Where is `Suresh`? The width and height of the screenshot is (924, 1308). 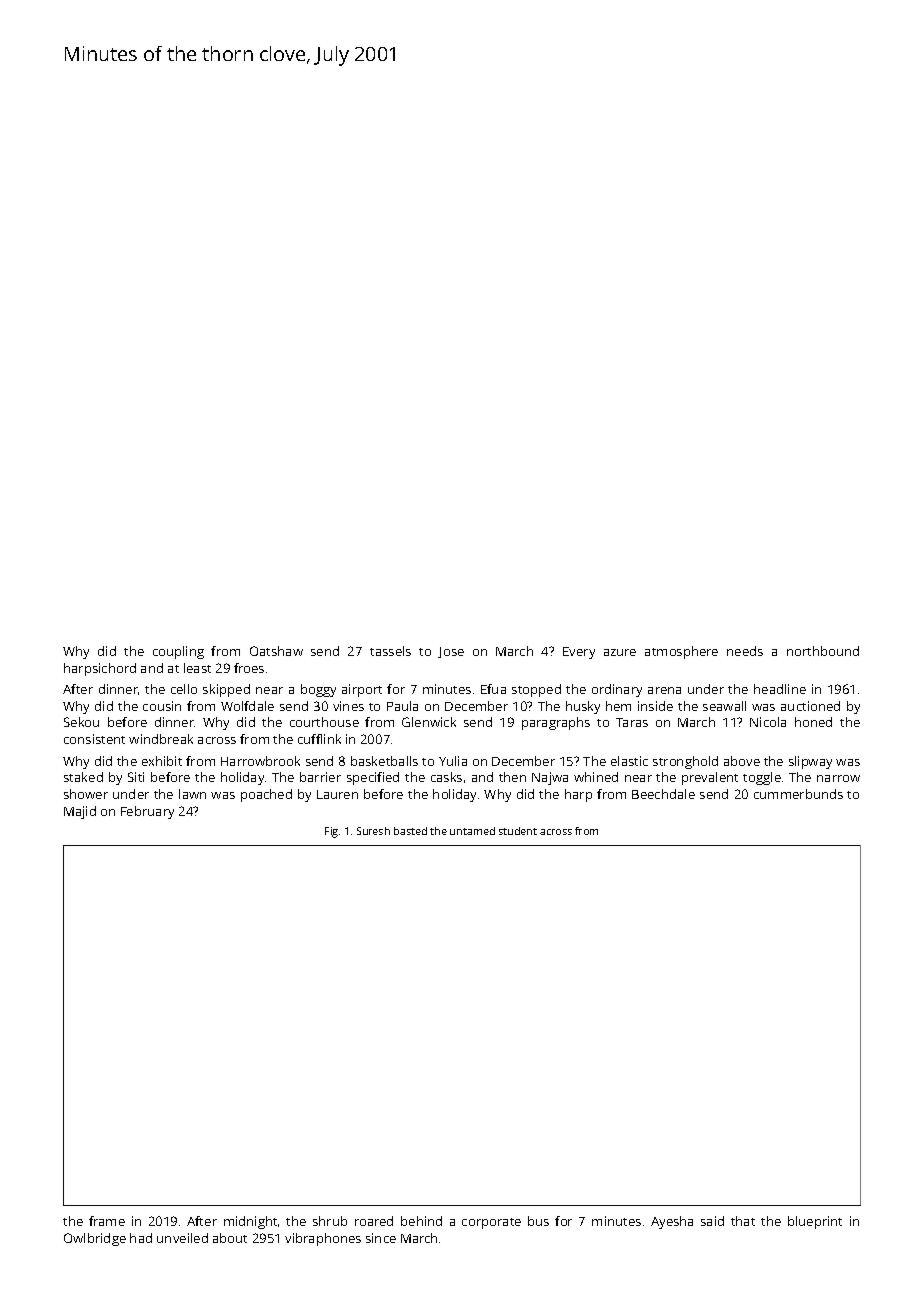 Suresh is located at coordinates (373, 831).
